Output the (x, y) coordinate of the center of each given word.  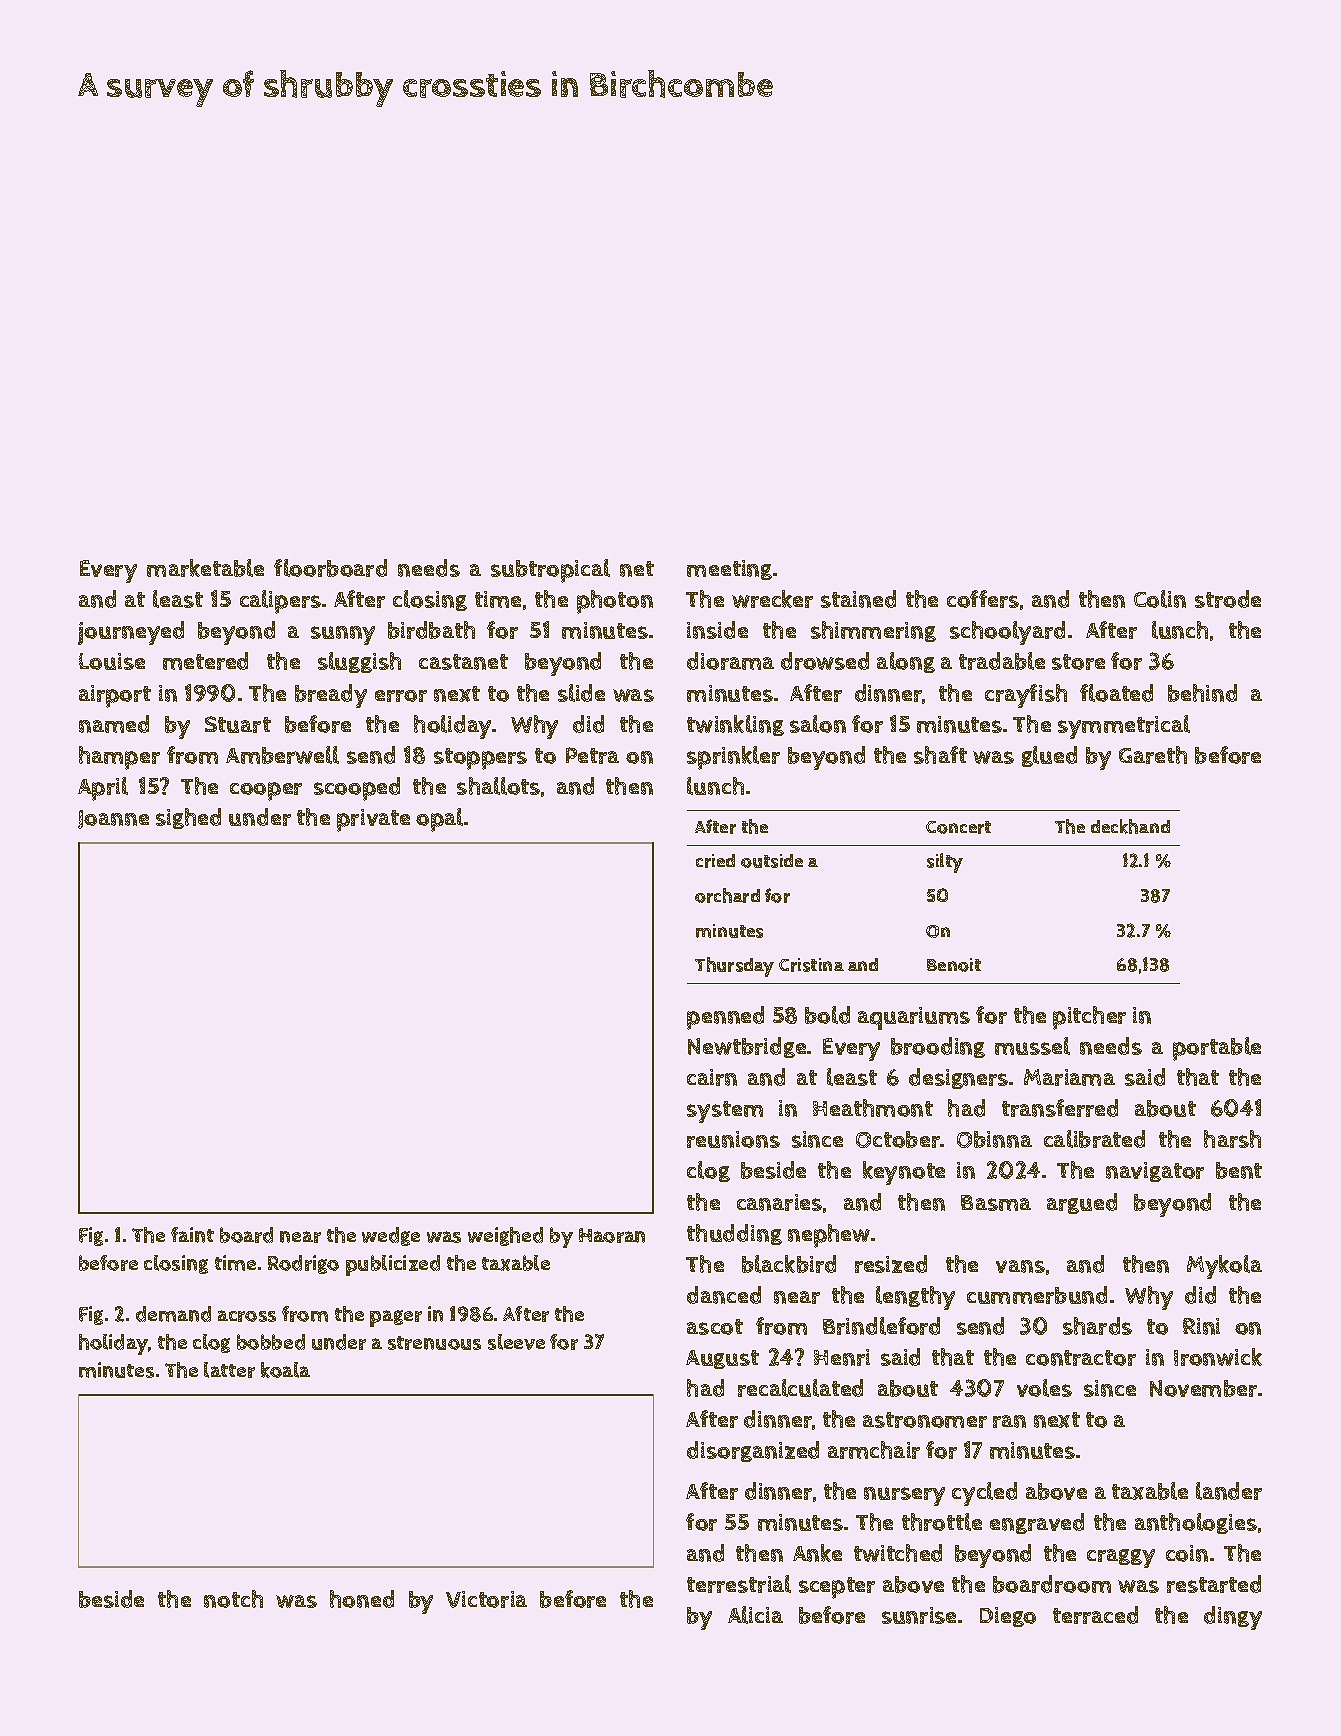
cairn (712, 1077)
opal (439, 820)
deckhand (1130, 826)
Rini (1201, 1326)
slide (581, 693)
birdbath (431, 630)
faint (192, 1235)
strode (1228, 599)
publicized (393, 1265)
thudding (734, 1234)
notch (233, 1599)
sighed (188, 818)
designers (958, 1078)
